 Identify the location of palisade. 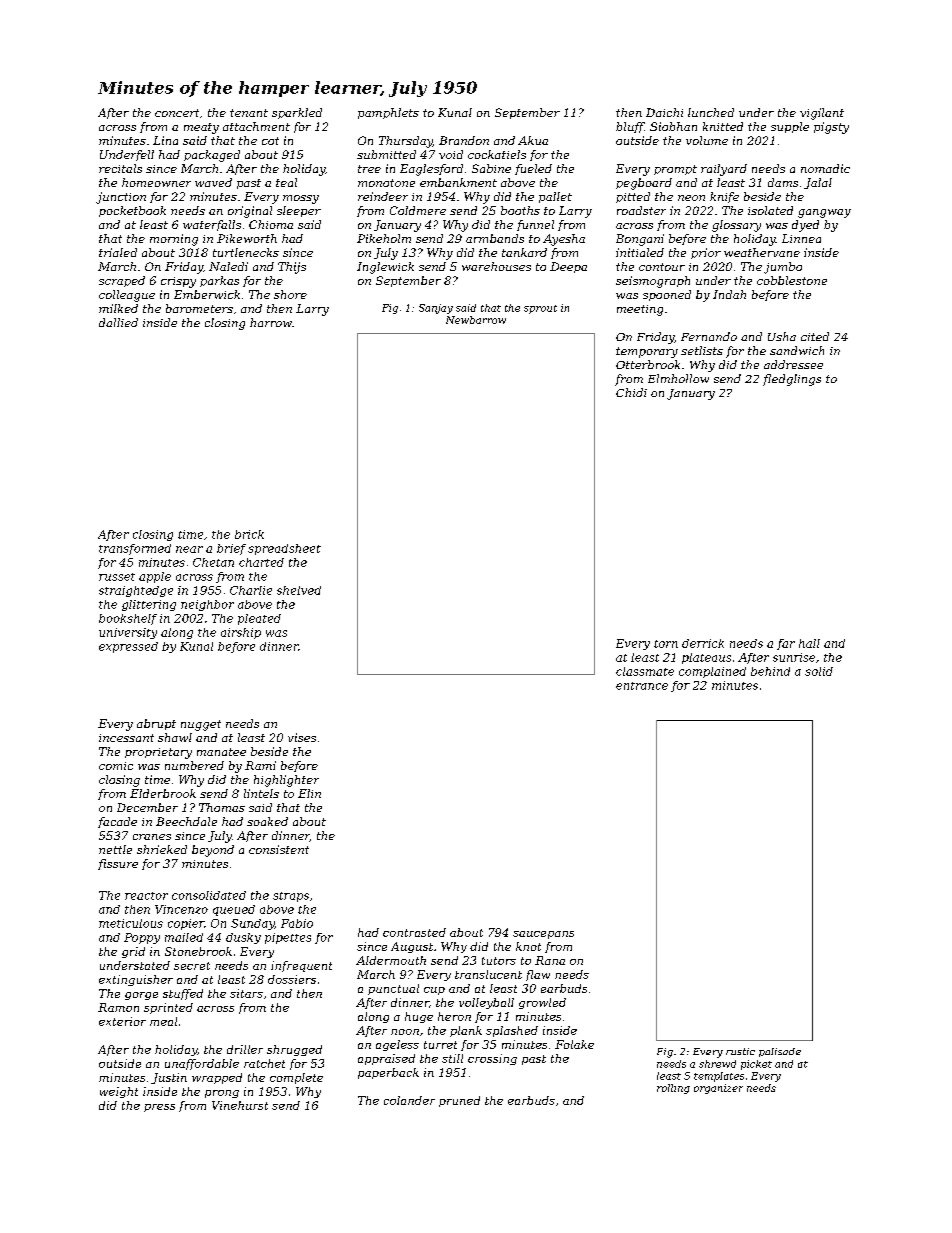
(780, 1052).
